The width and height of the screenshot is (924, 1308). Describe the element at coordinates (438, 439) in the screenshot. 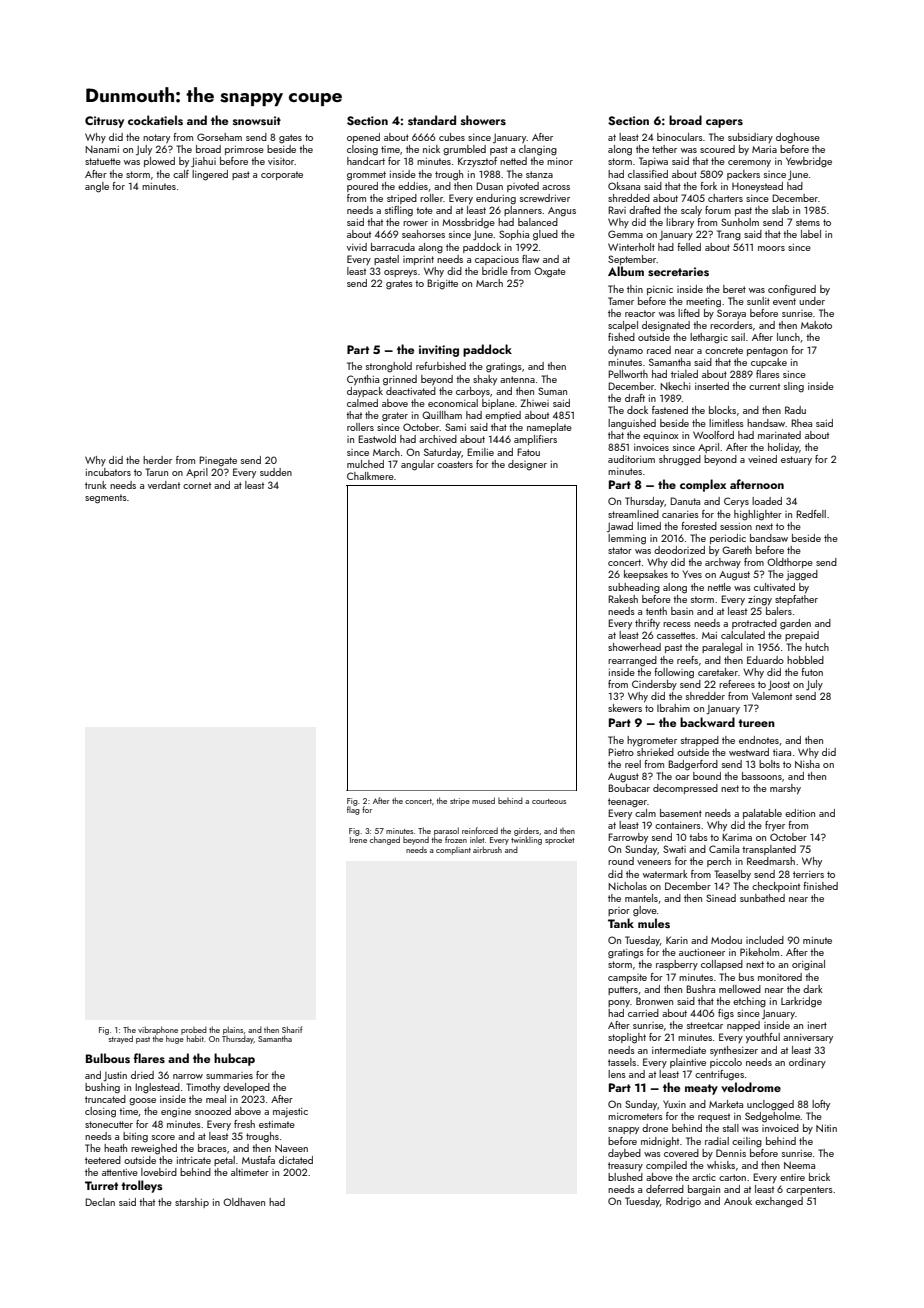

I see `archived` at that location.
